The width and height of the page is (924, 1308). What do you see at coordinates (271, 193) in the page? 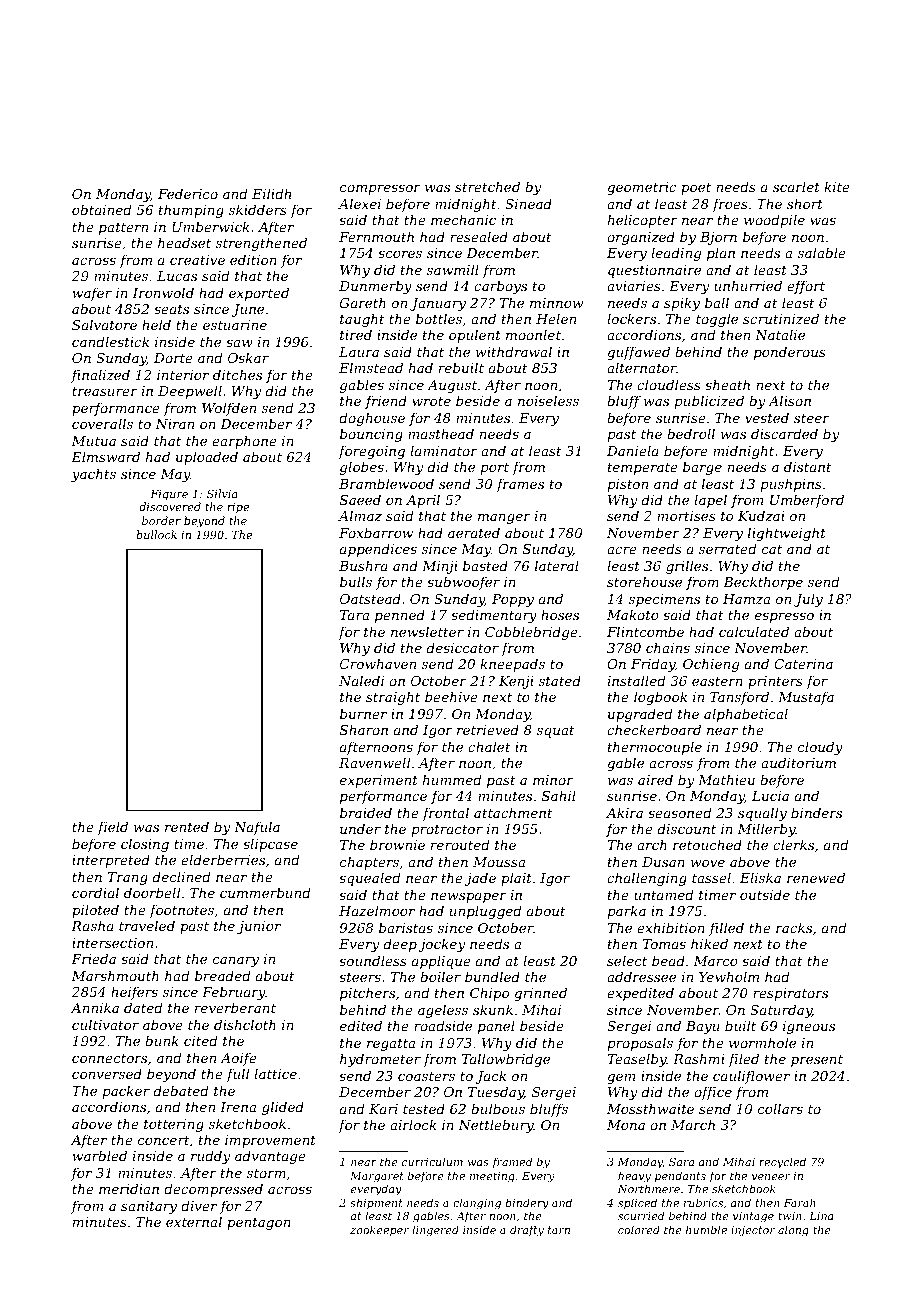
I see `Eilidh` at bounding box center [271, 193].
